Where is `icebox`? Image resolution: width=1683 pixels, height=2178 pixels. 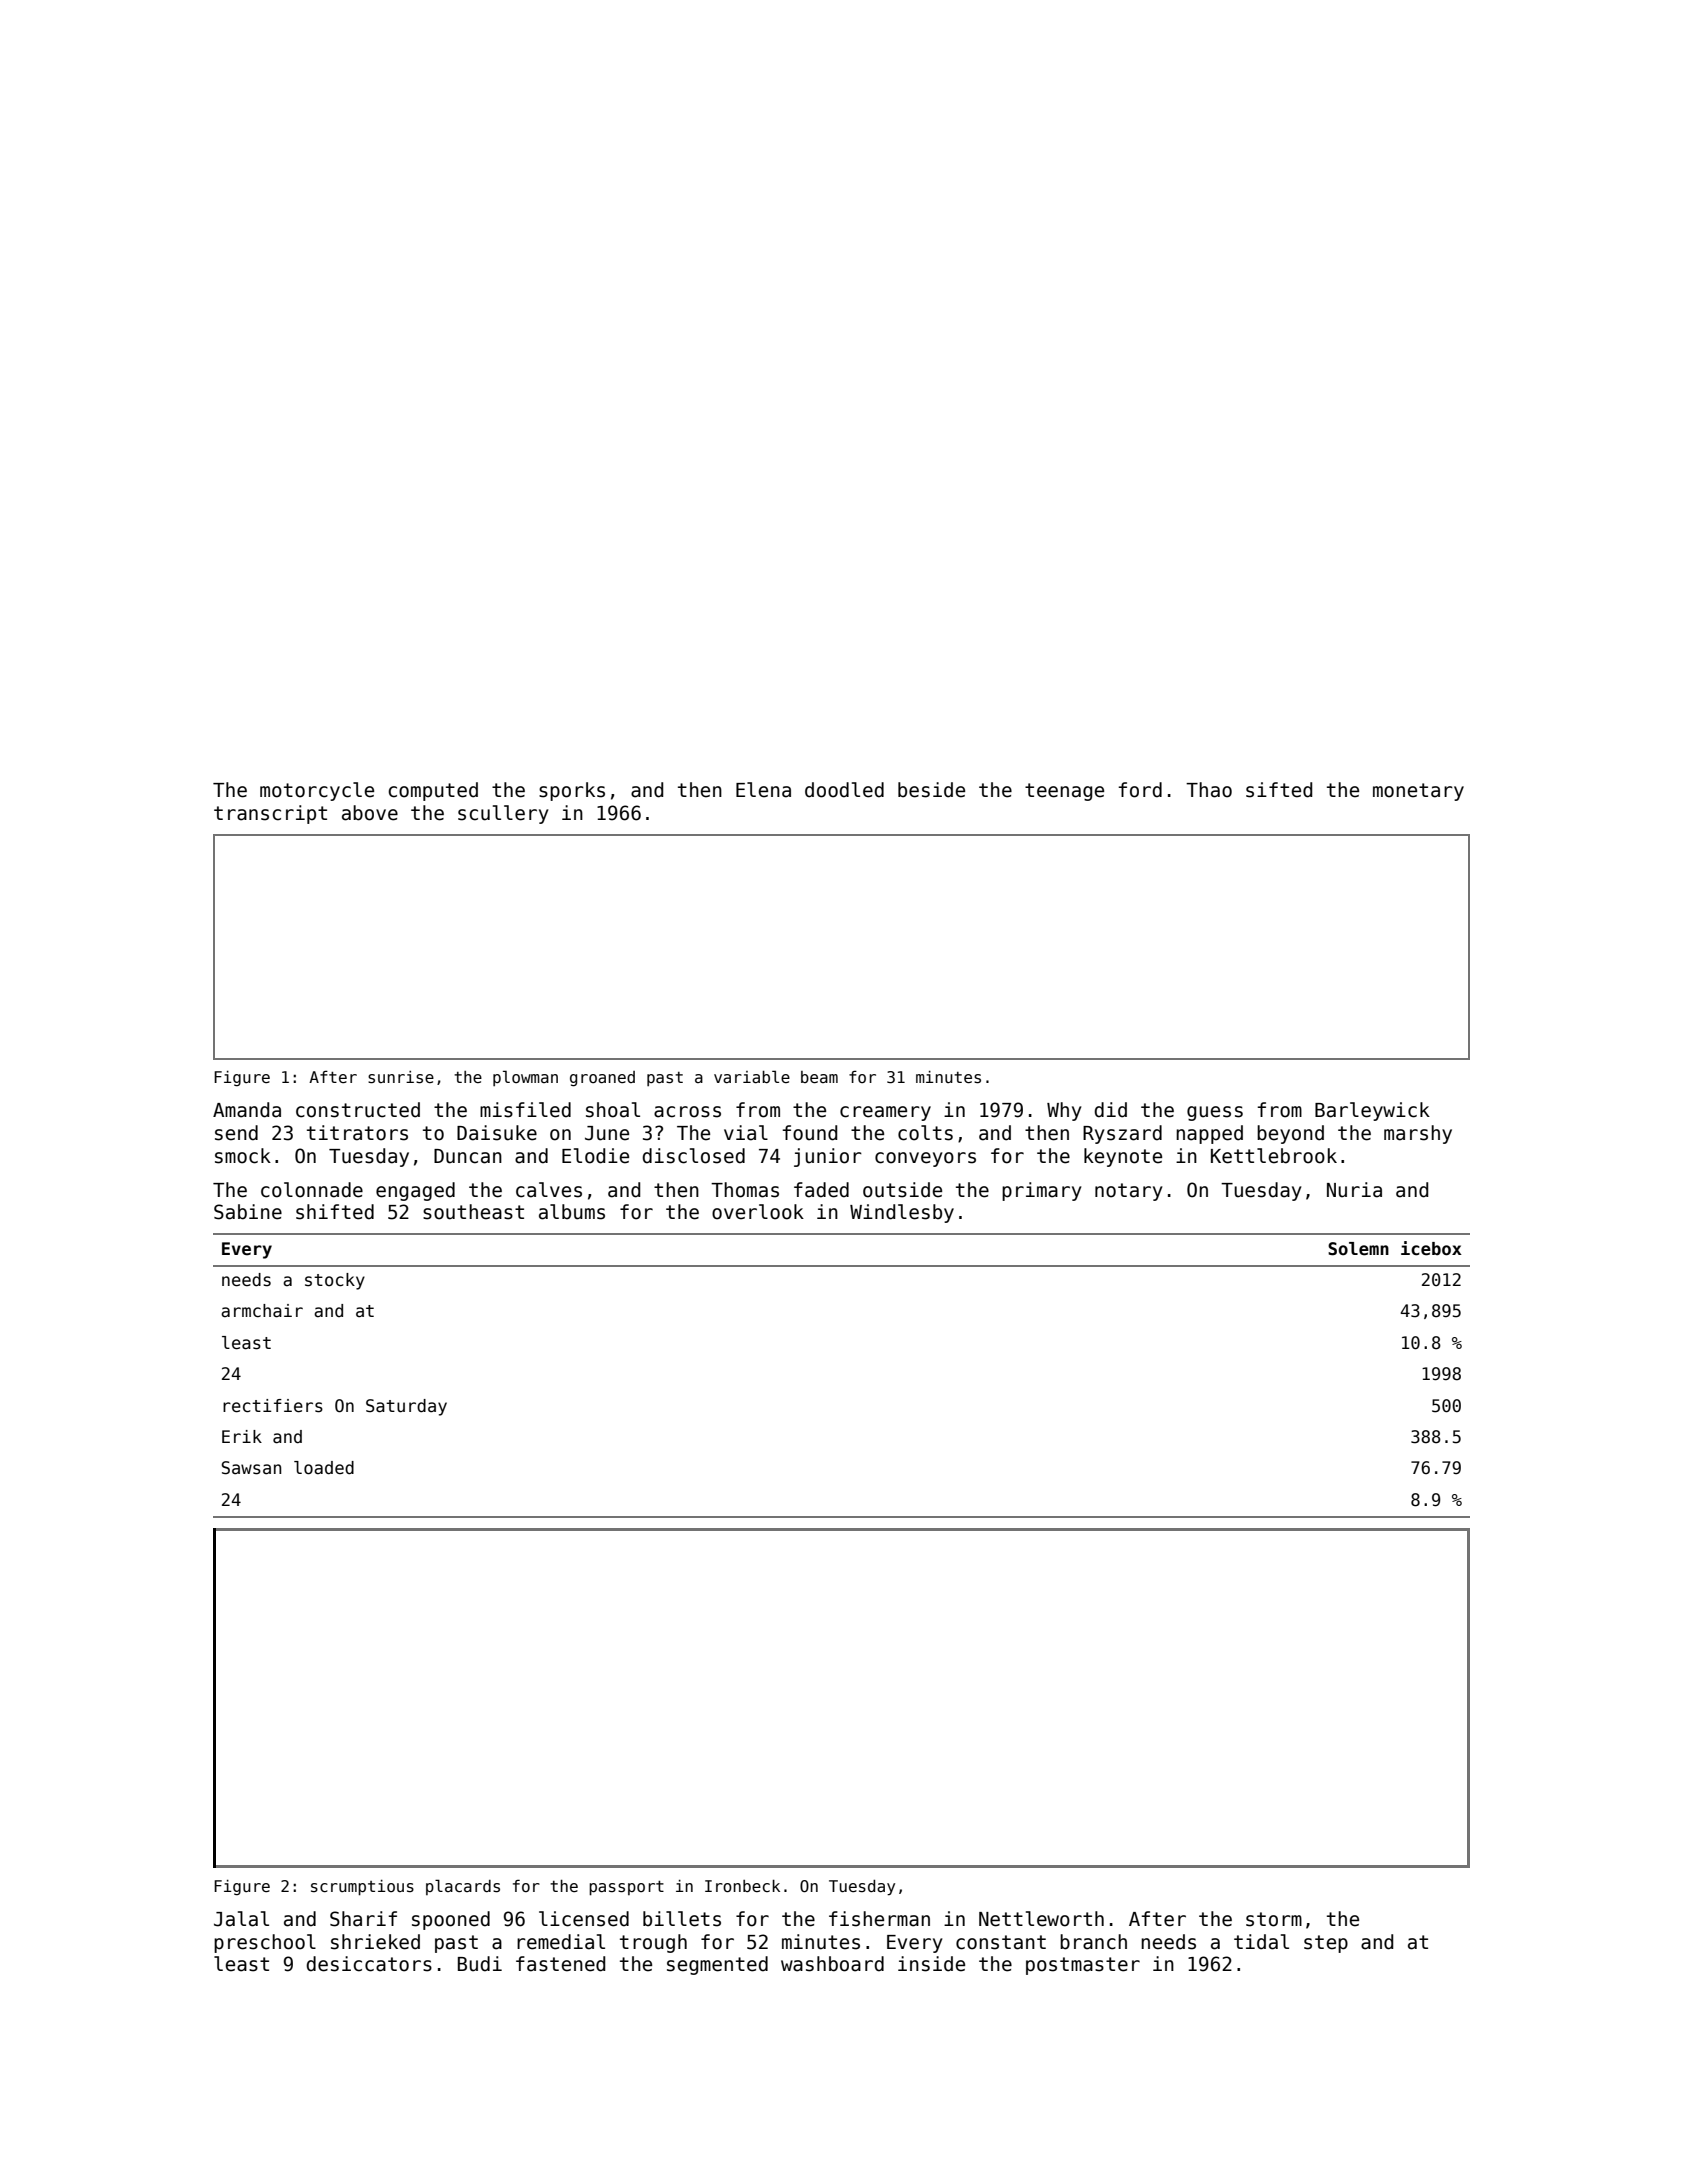
icebox is located at coordinates (1431, 1248).
